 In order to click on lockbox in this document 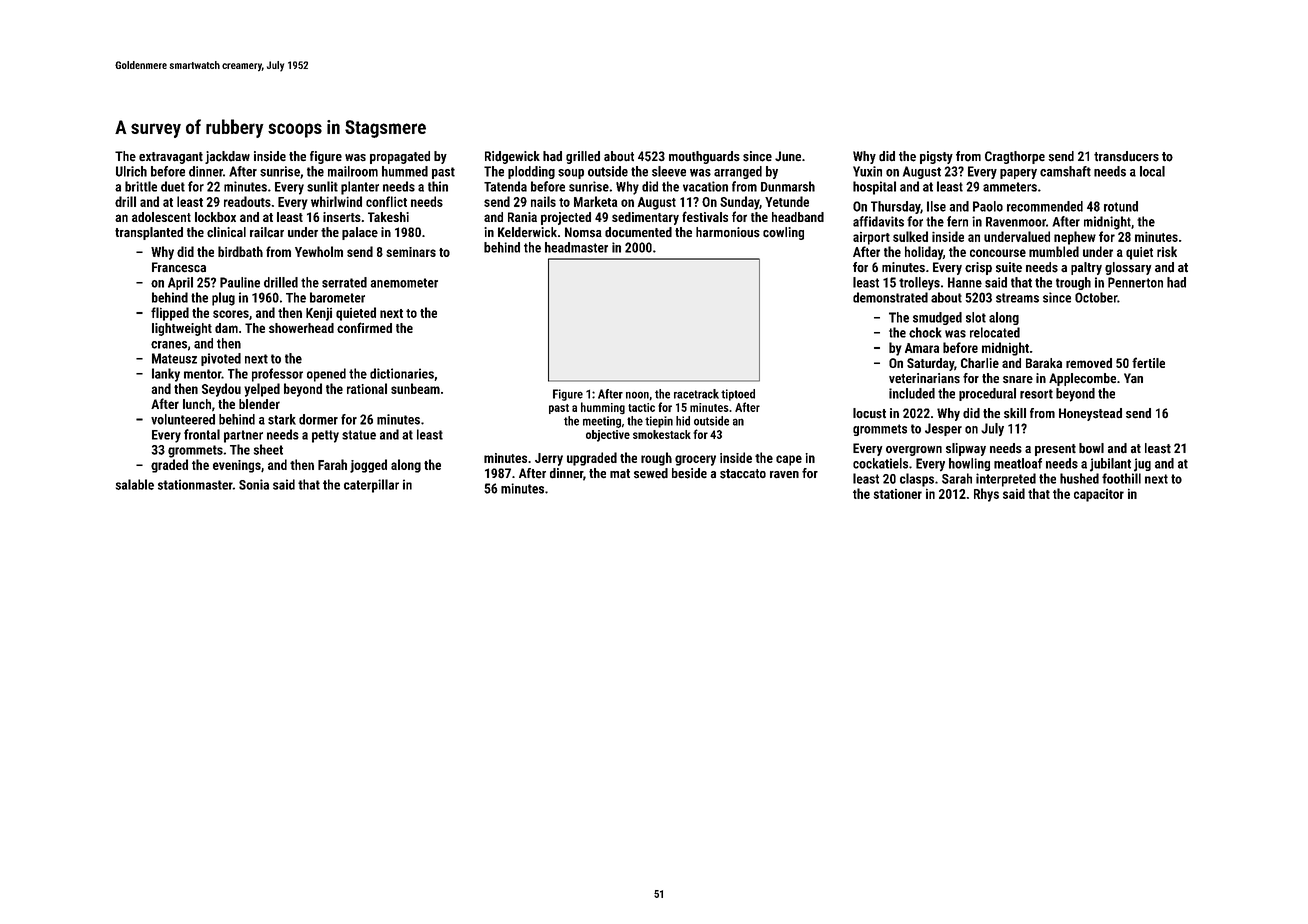, I will do `click(215, 217)`.
